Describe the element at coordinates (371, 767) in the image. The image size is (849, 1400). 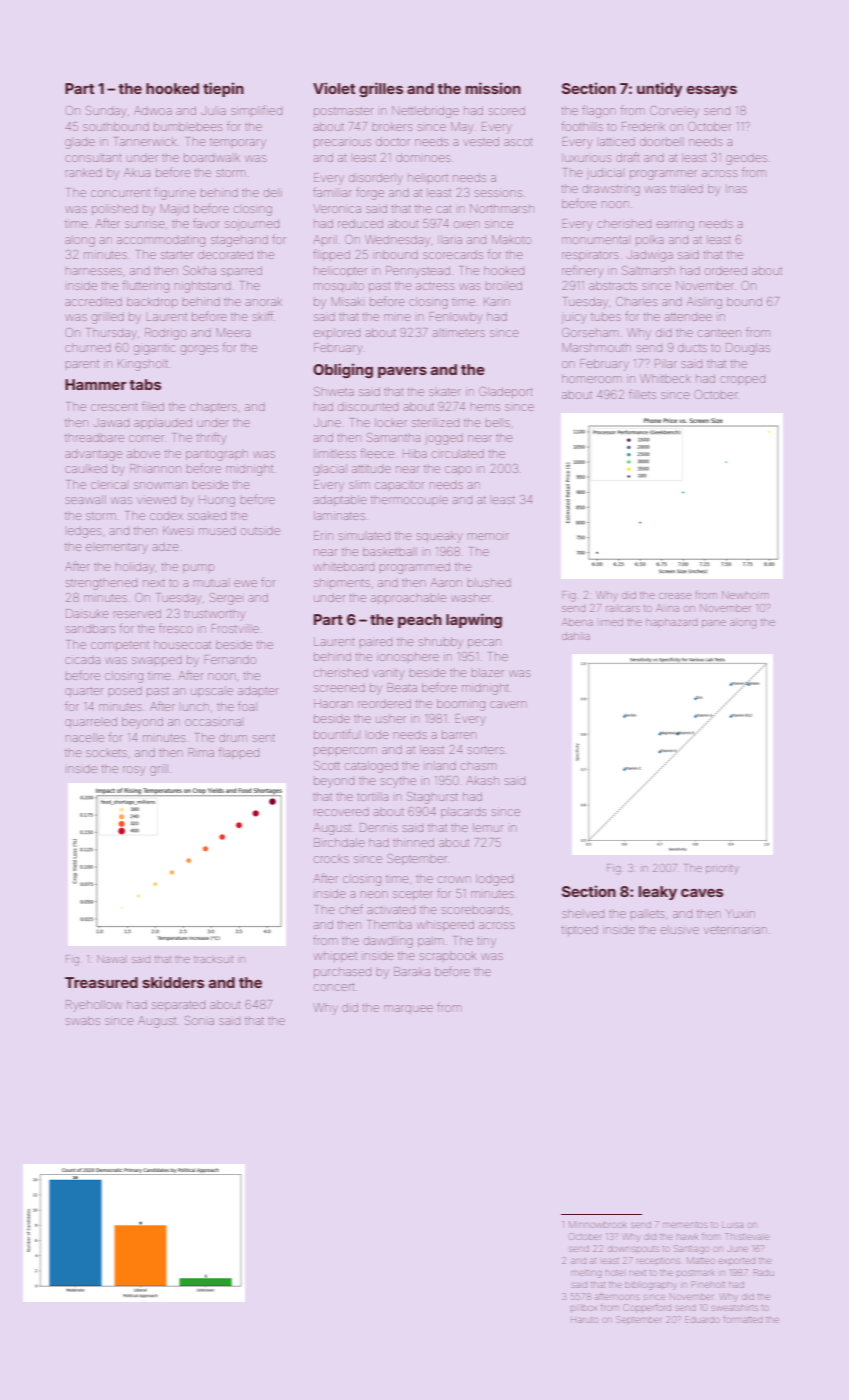
I see `cataloged` at that location.
